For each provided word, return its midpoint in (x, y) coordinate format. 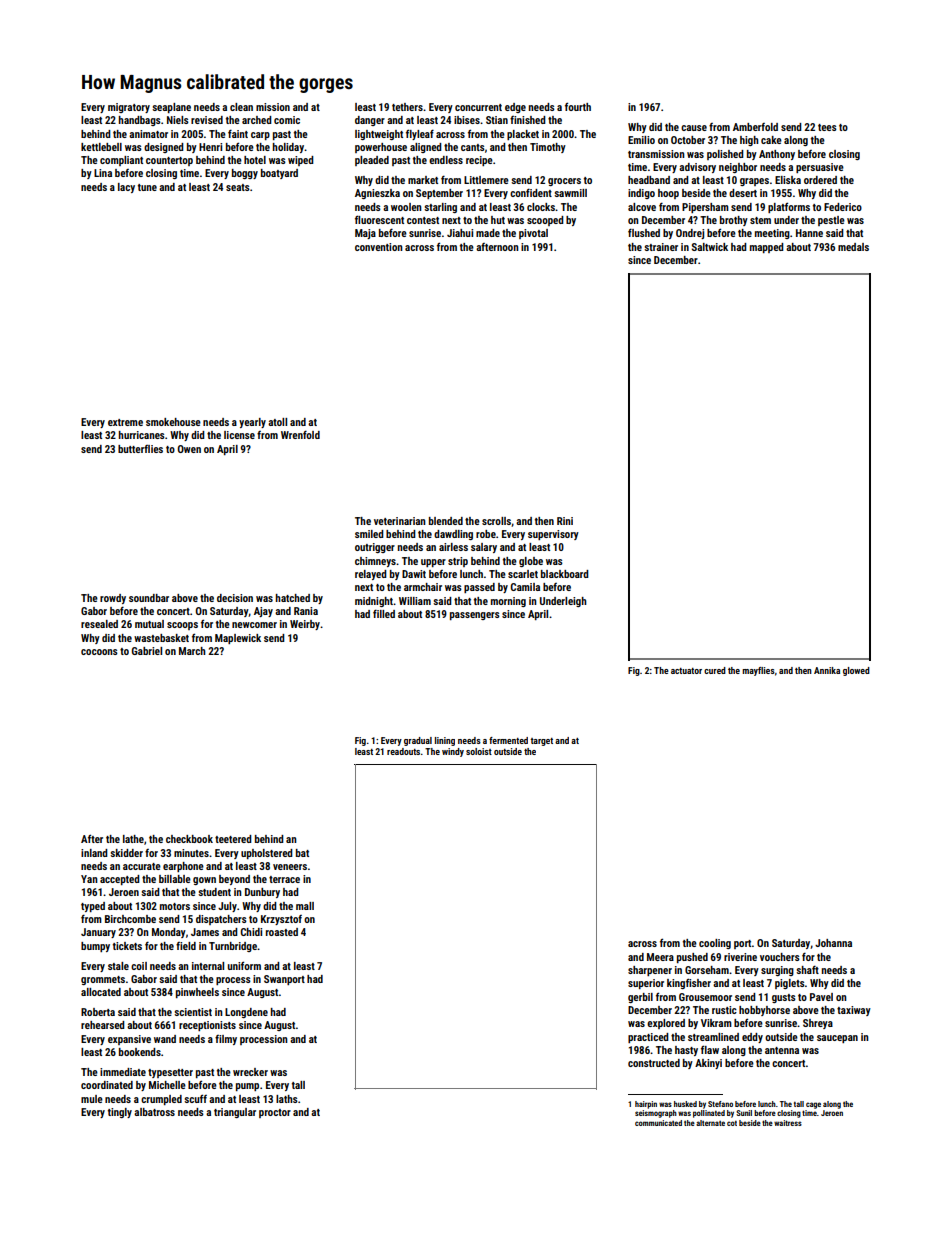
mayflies (758, 671)
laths (287, 1099)
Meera (660, 957)
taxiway (854, 1011)
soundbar (149, 598)
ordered (820, 180)
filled (384, 613)
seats (238, 187)
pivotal (533, 234)
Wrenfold (300, 434)
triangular (235, 1113)
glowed (856, 671)
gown (204, 881)
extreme (125, 422)
